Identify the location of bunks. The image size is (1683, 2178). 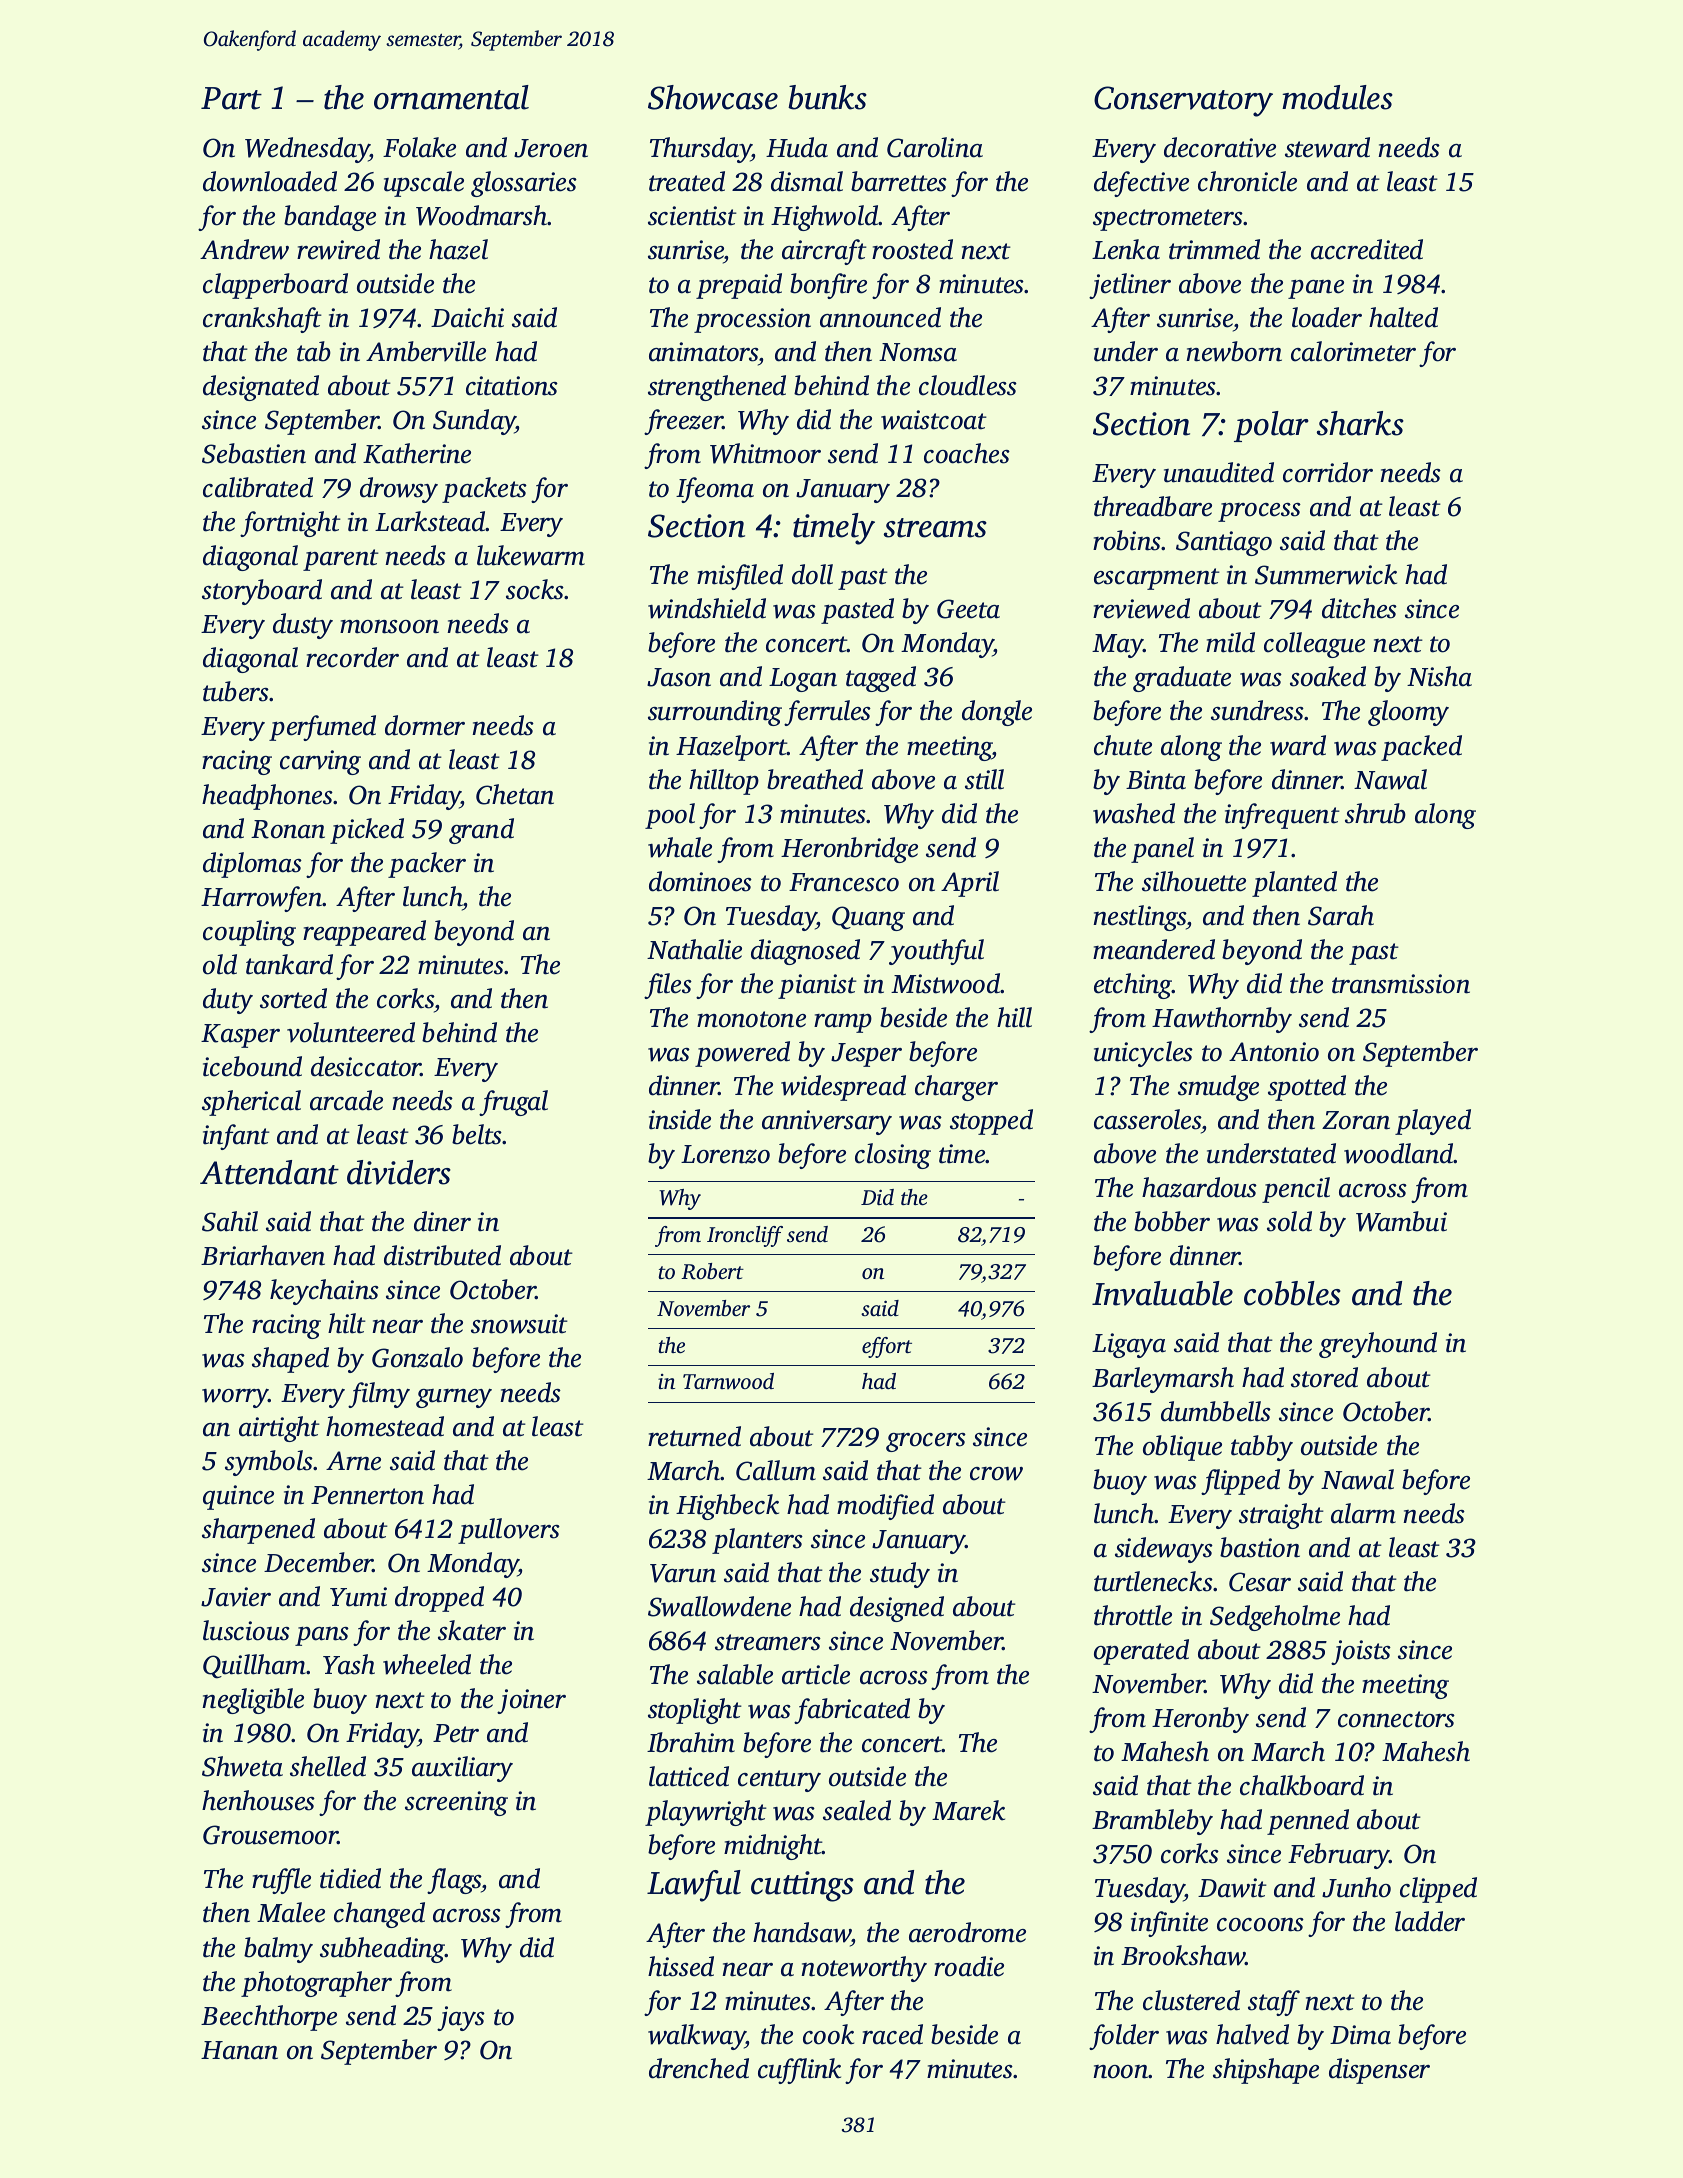
(827, 97).
